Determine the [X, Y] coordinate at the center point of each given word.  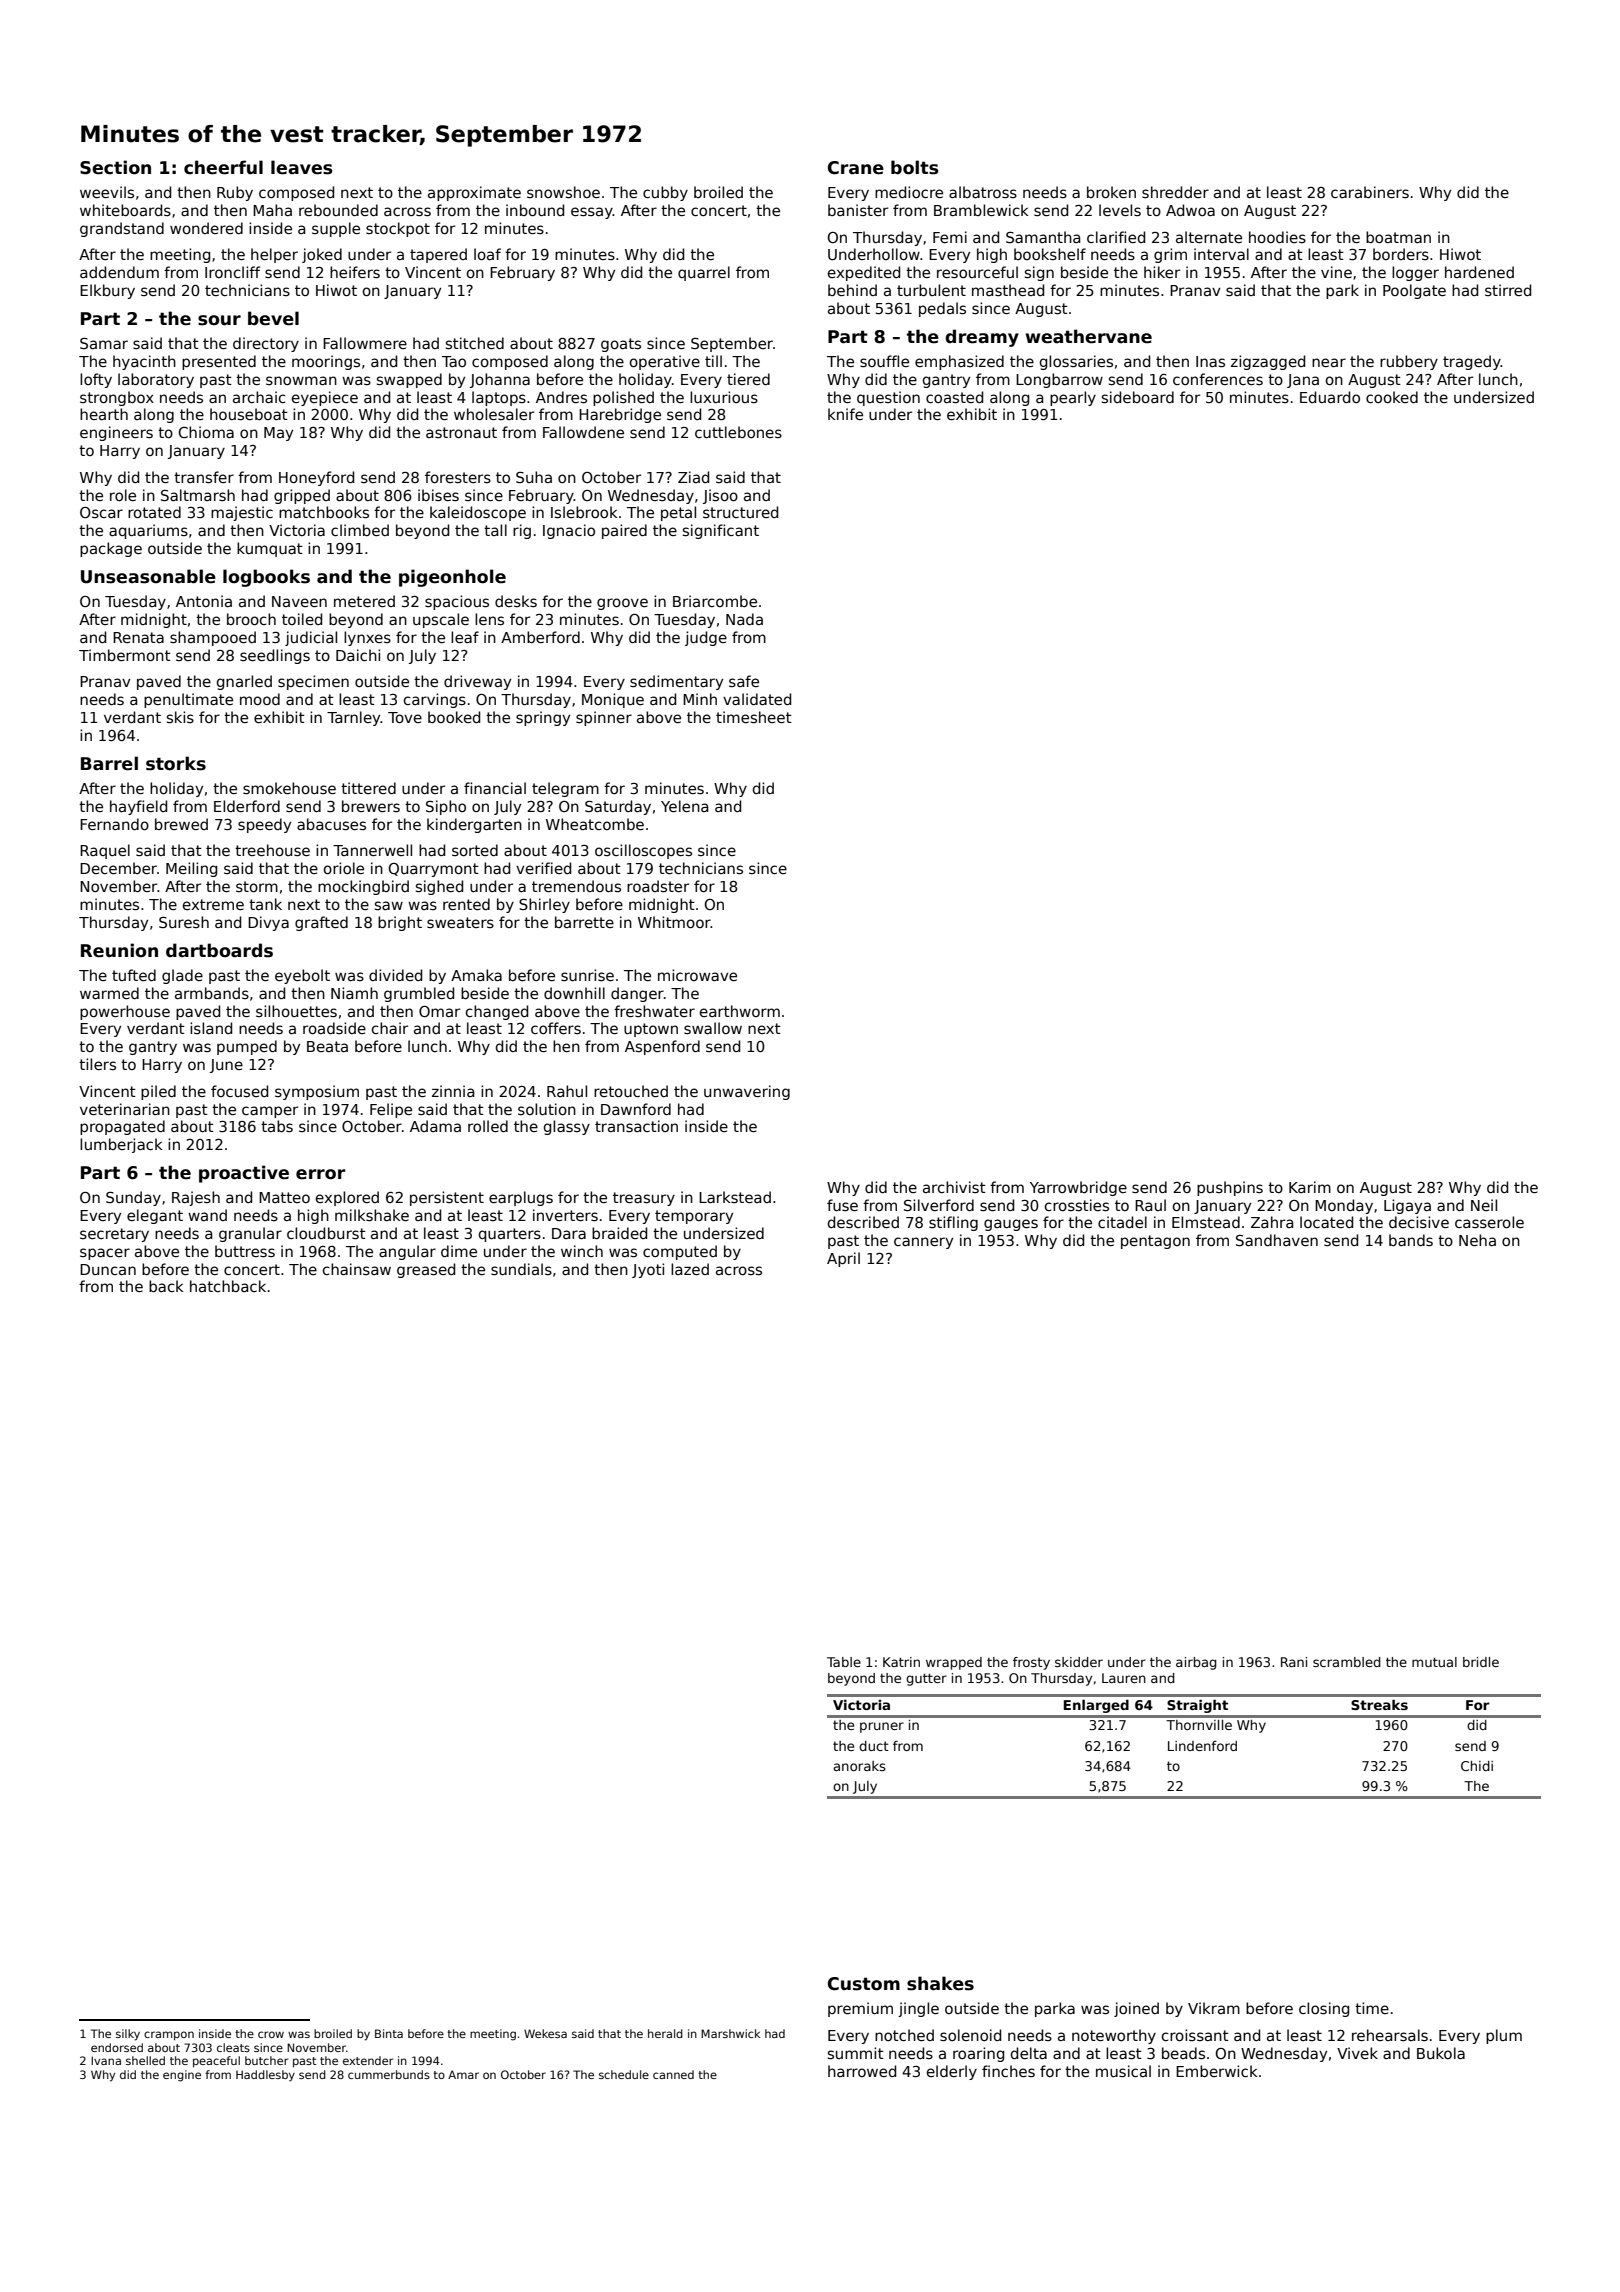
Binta [389, 2033]
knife [845, 414]
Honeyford [316, 478]
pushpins [1230, 1188]
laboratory [156, 380]
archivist [954, 1187]
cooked [1392, 397]
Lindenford [1202, 1746]
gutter [926, 1680]
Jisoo [720, 496]
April [843, 1259]
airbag [1196, 1663]
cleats [233, 2047]
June [226, 1066]
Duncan [108, 1269]
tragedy [1472, 362]
